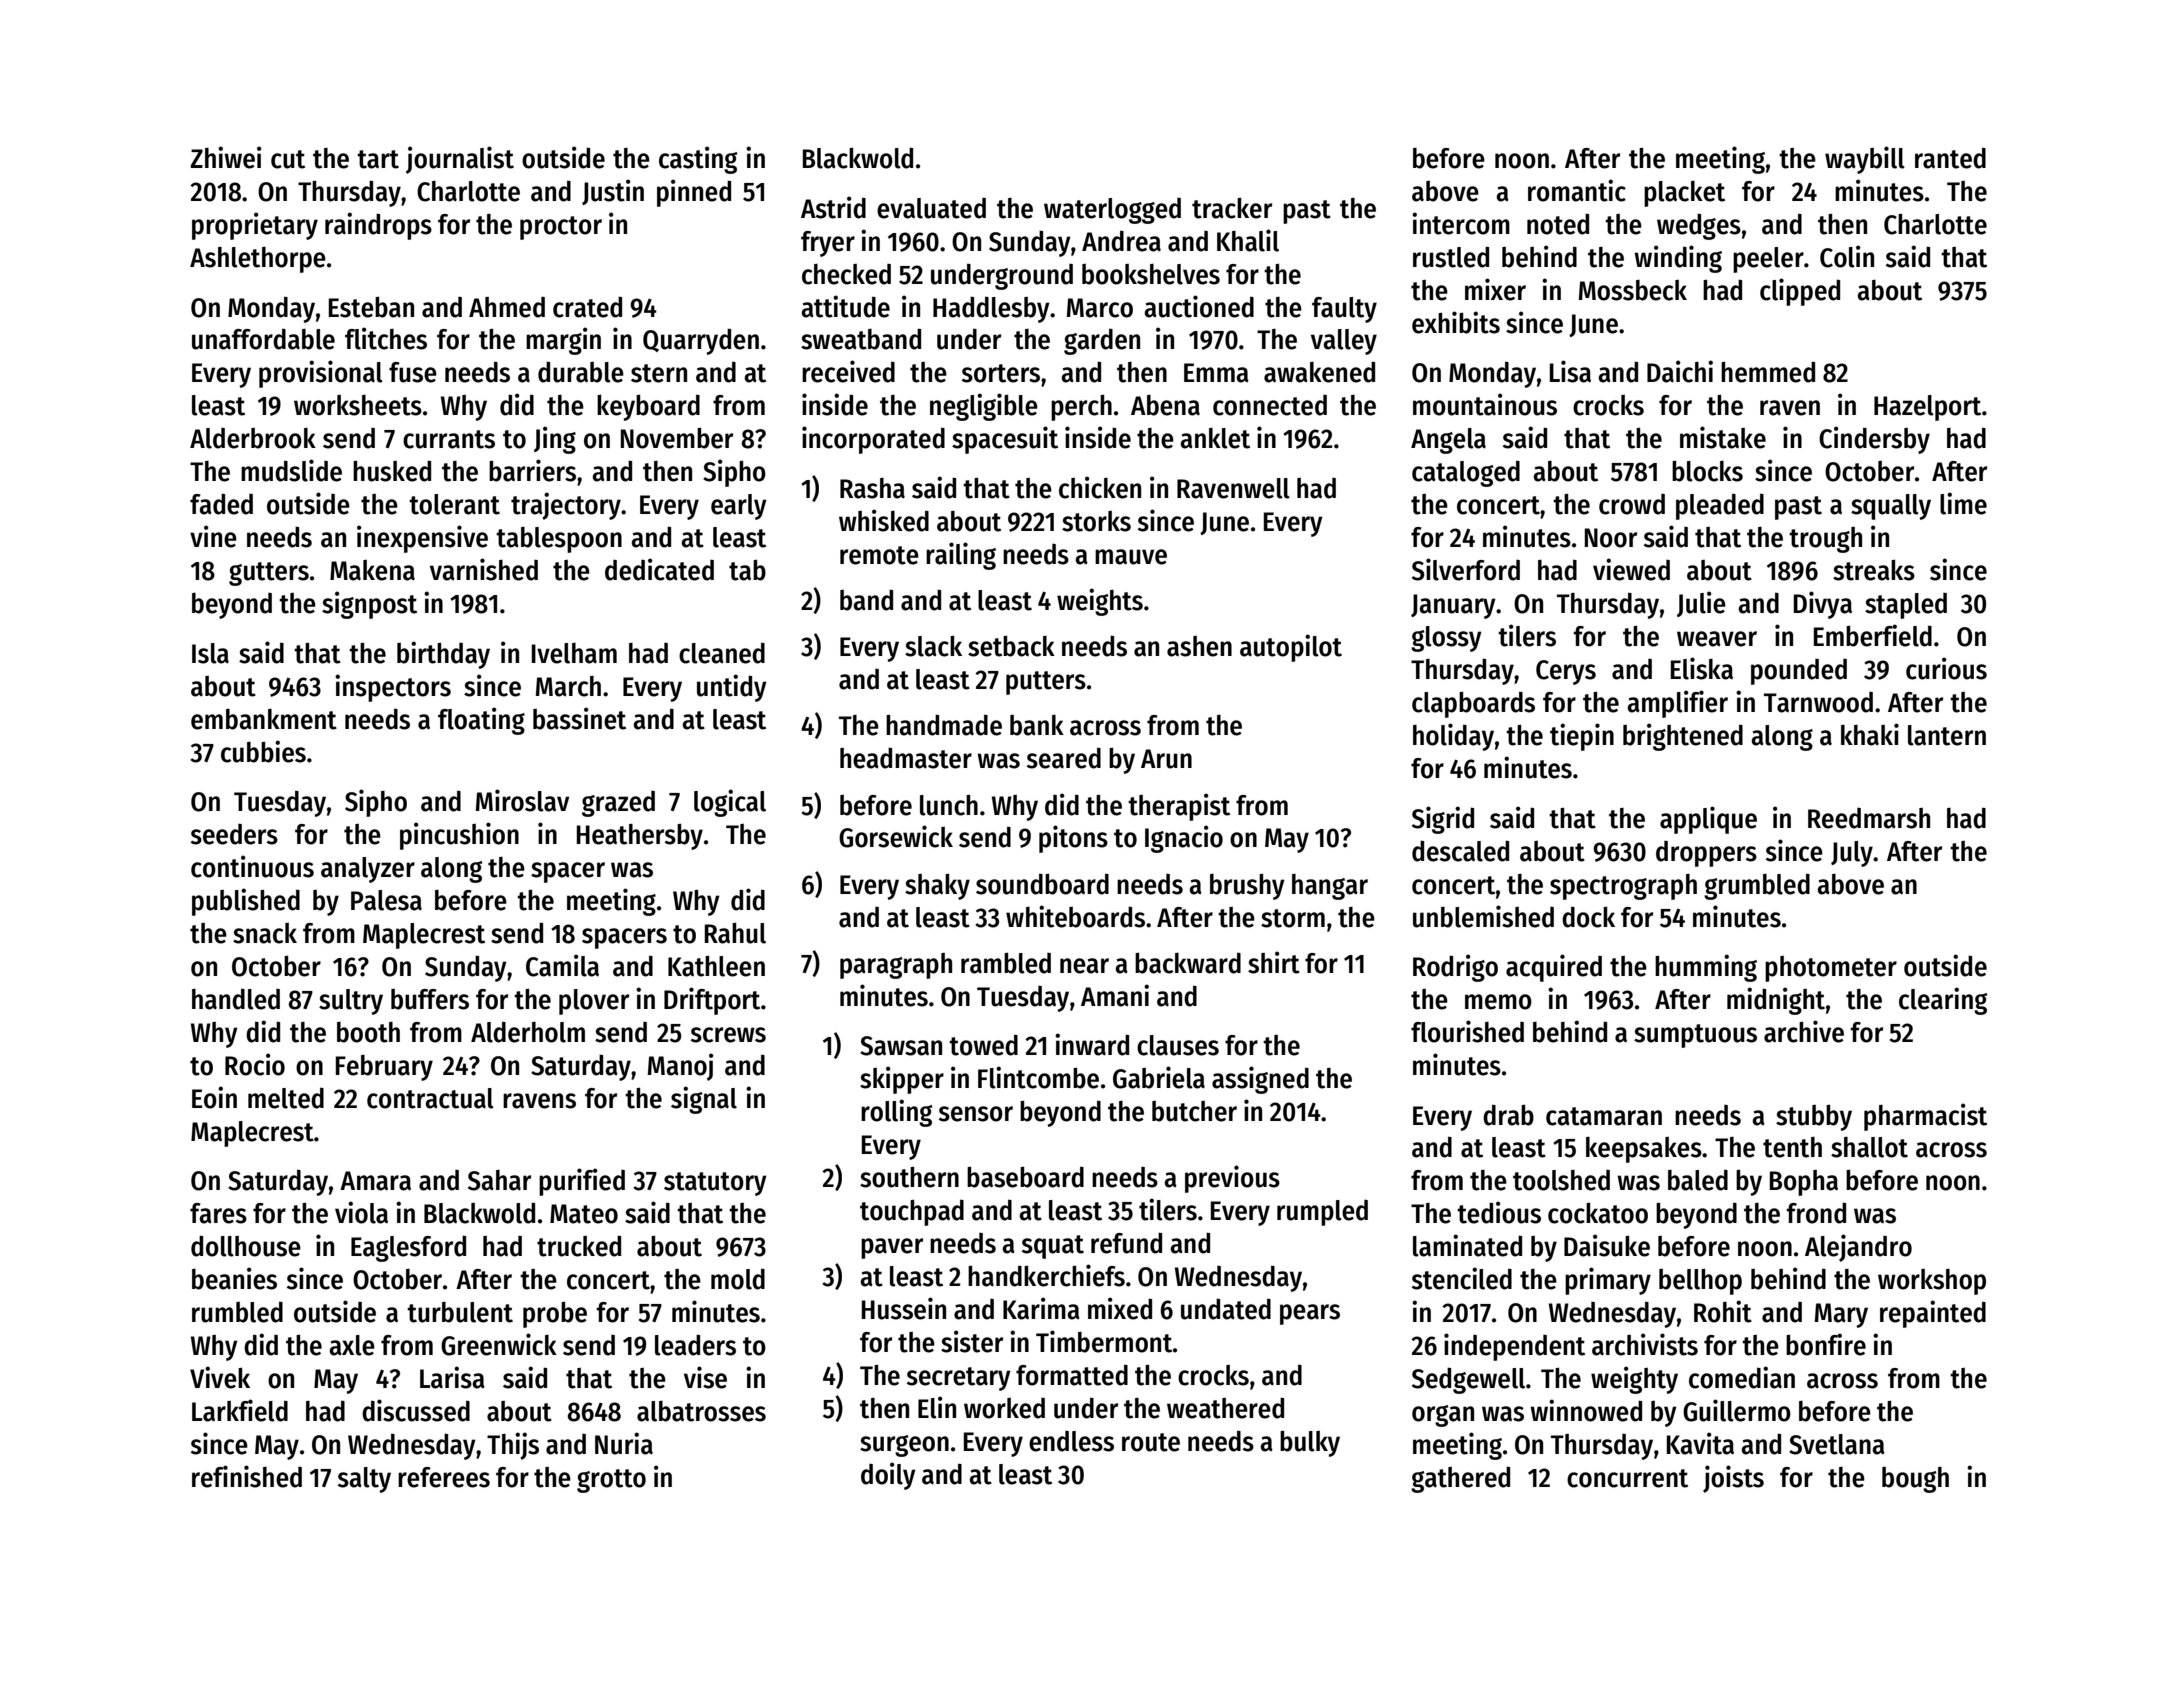 The width and height of the screenshot is (2178, 1683). What do you see at coordinates (1310, 1314) in the screenshot?
I see `pears` at bounding box center [1310, 1314].
